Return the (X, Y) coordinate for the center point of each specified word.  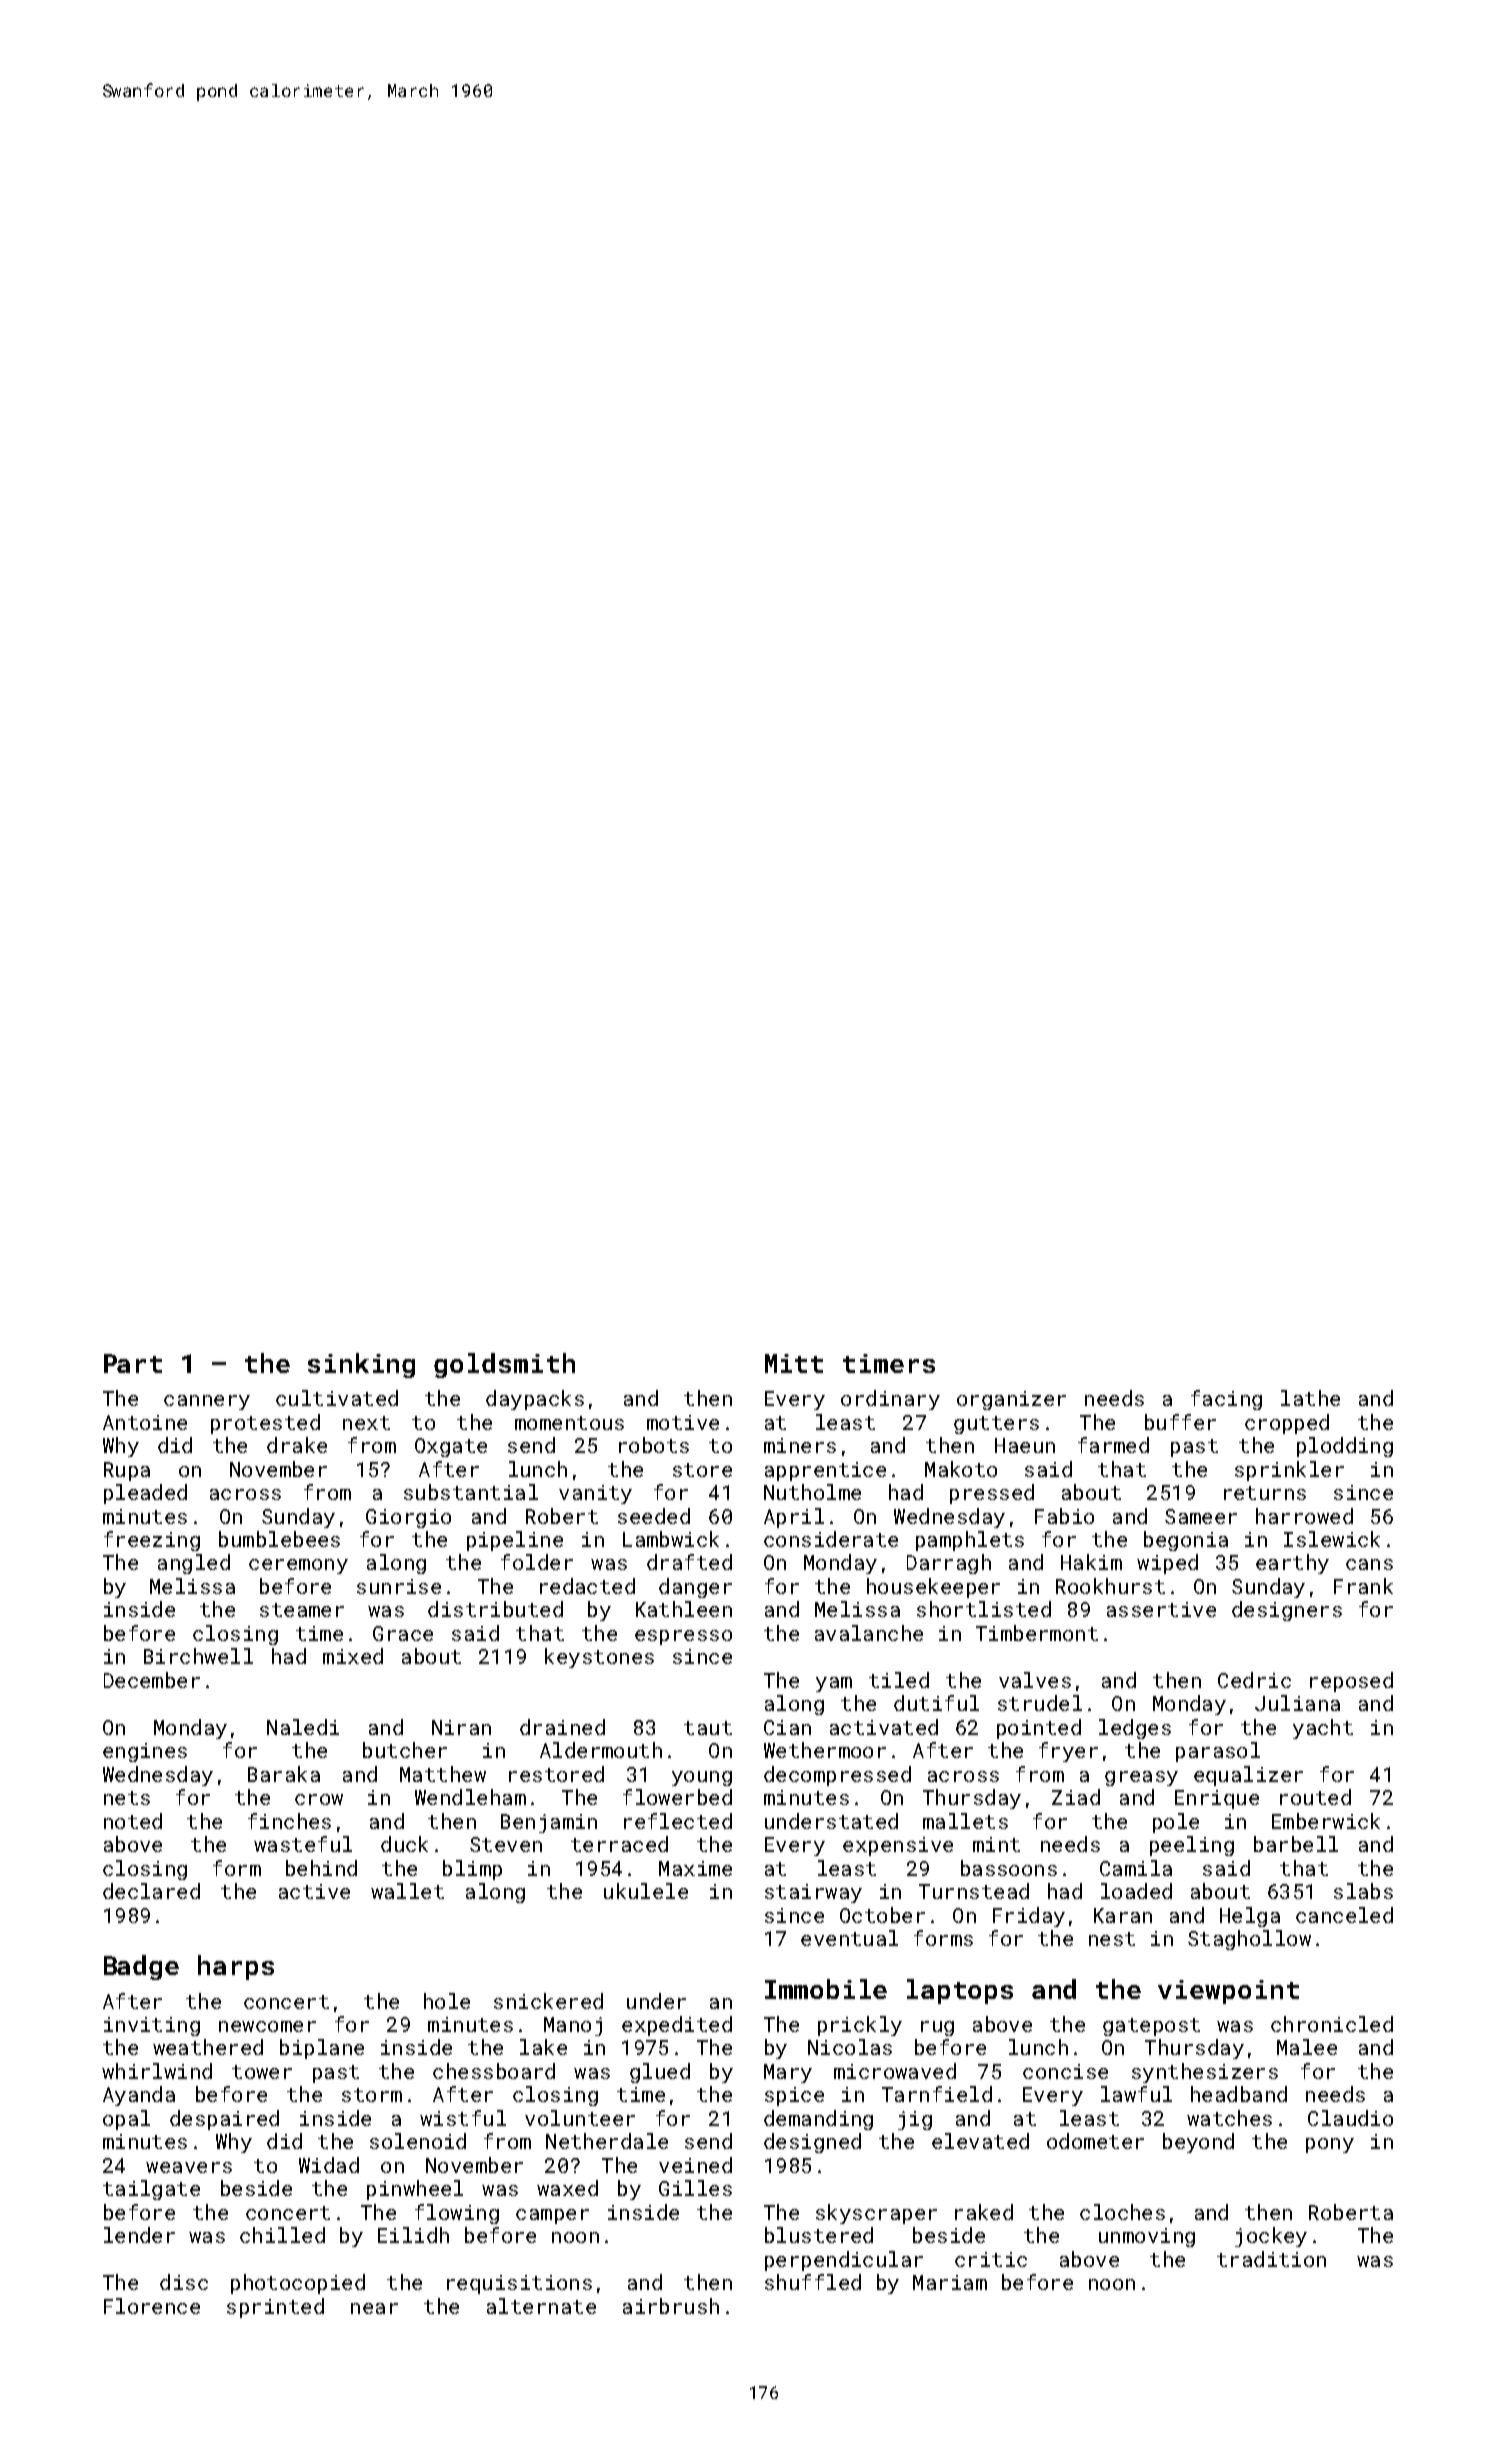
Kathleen (684, 1609)
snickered (548, 2001)
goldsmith (504, 1365)
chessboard (494, 2071)
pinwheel (415, 2190)
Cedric (1254, 1680)
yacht (1323, 1729)
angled (194, 1564)
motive (683, 1422)
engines (145, 1752)
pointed (1039, 1729)
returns (1265, 1493)
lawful (1136, 2094)
